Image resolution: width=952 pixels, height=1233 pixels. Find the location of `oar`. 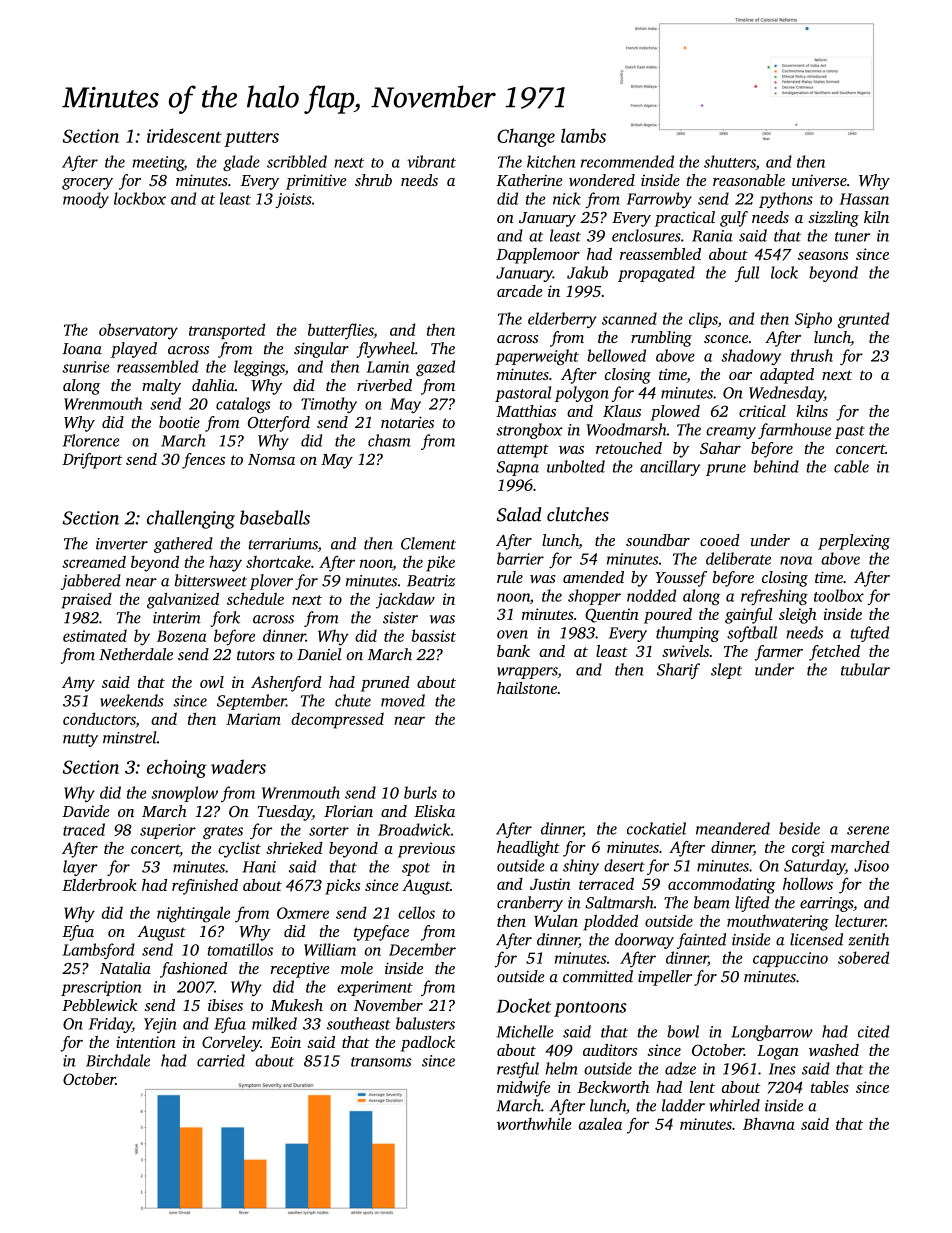

oar is located at coordinates (740, 376).
